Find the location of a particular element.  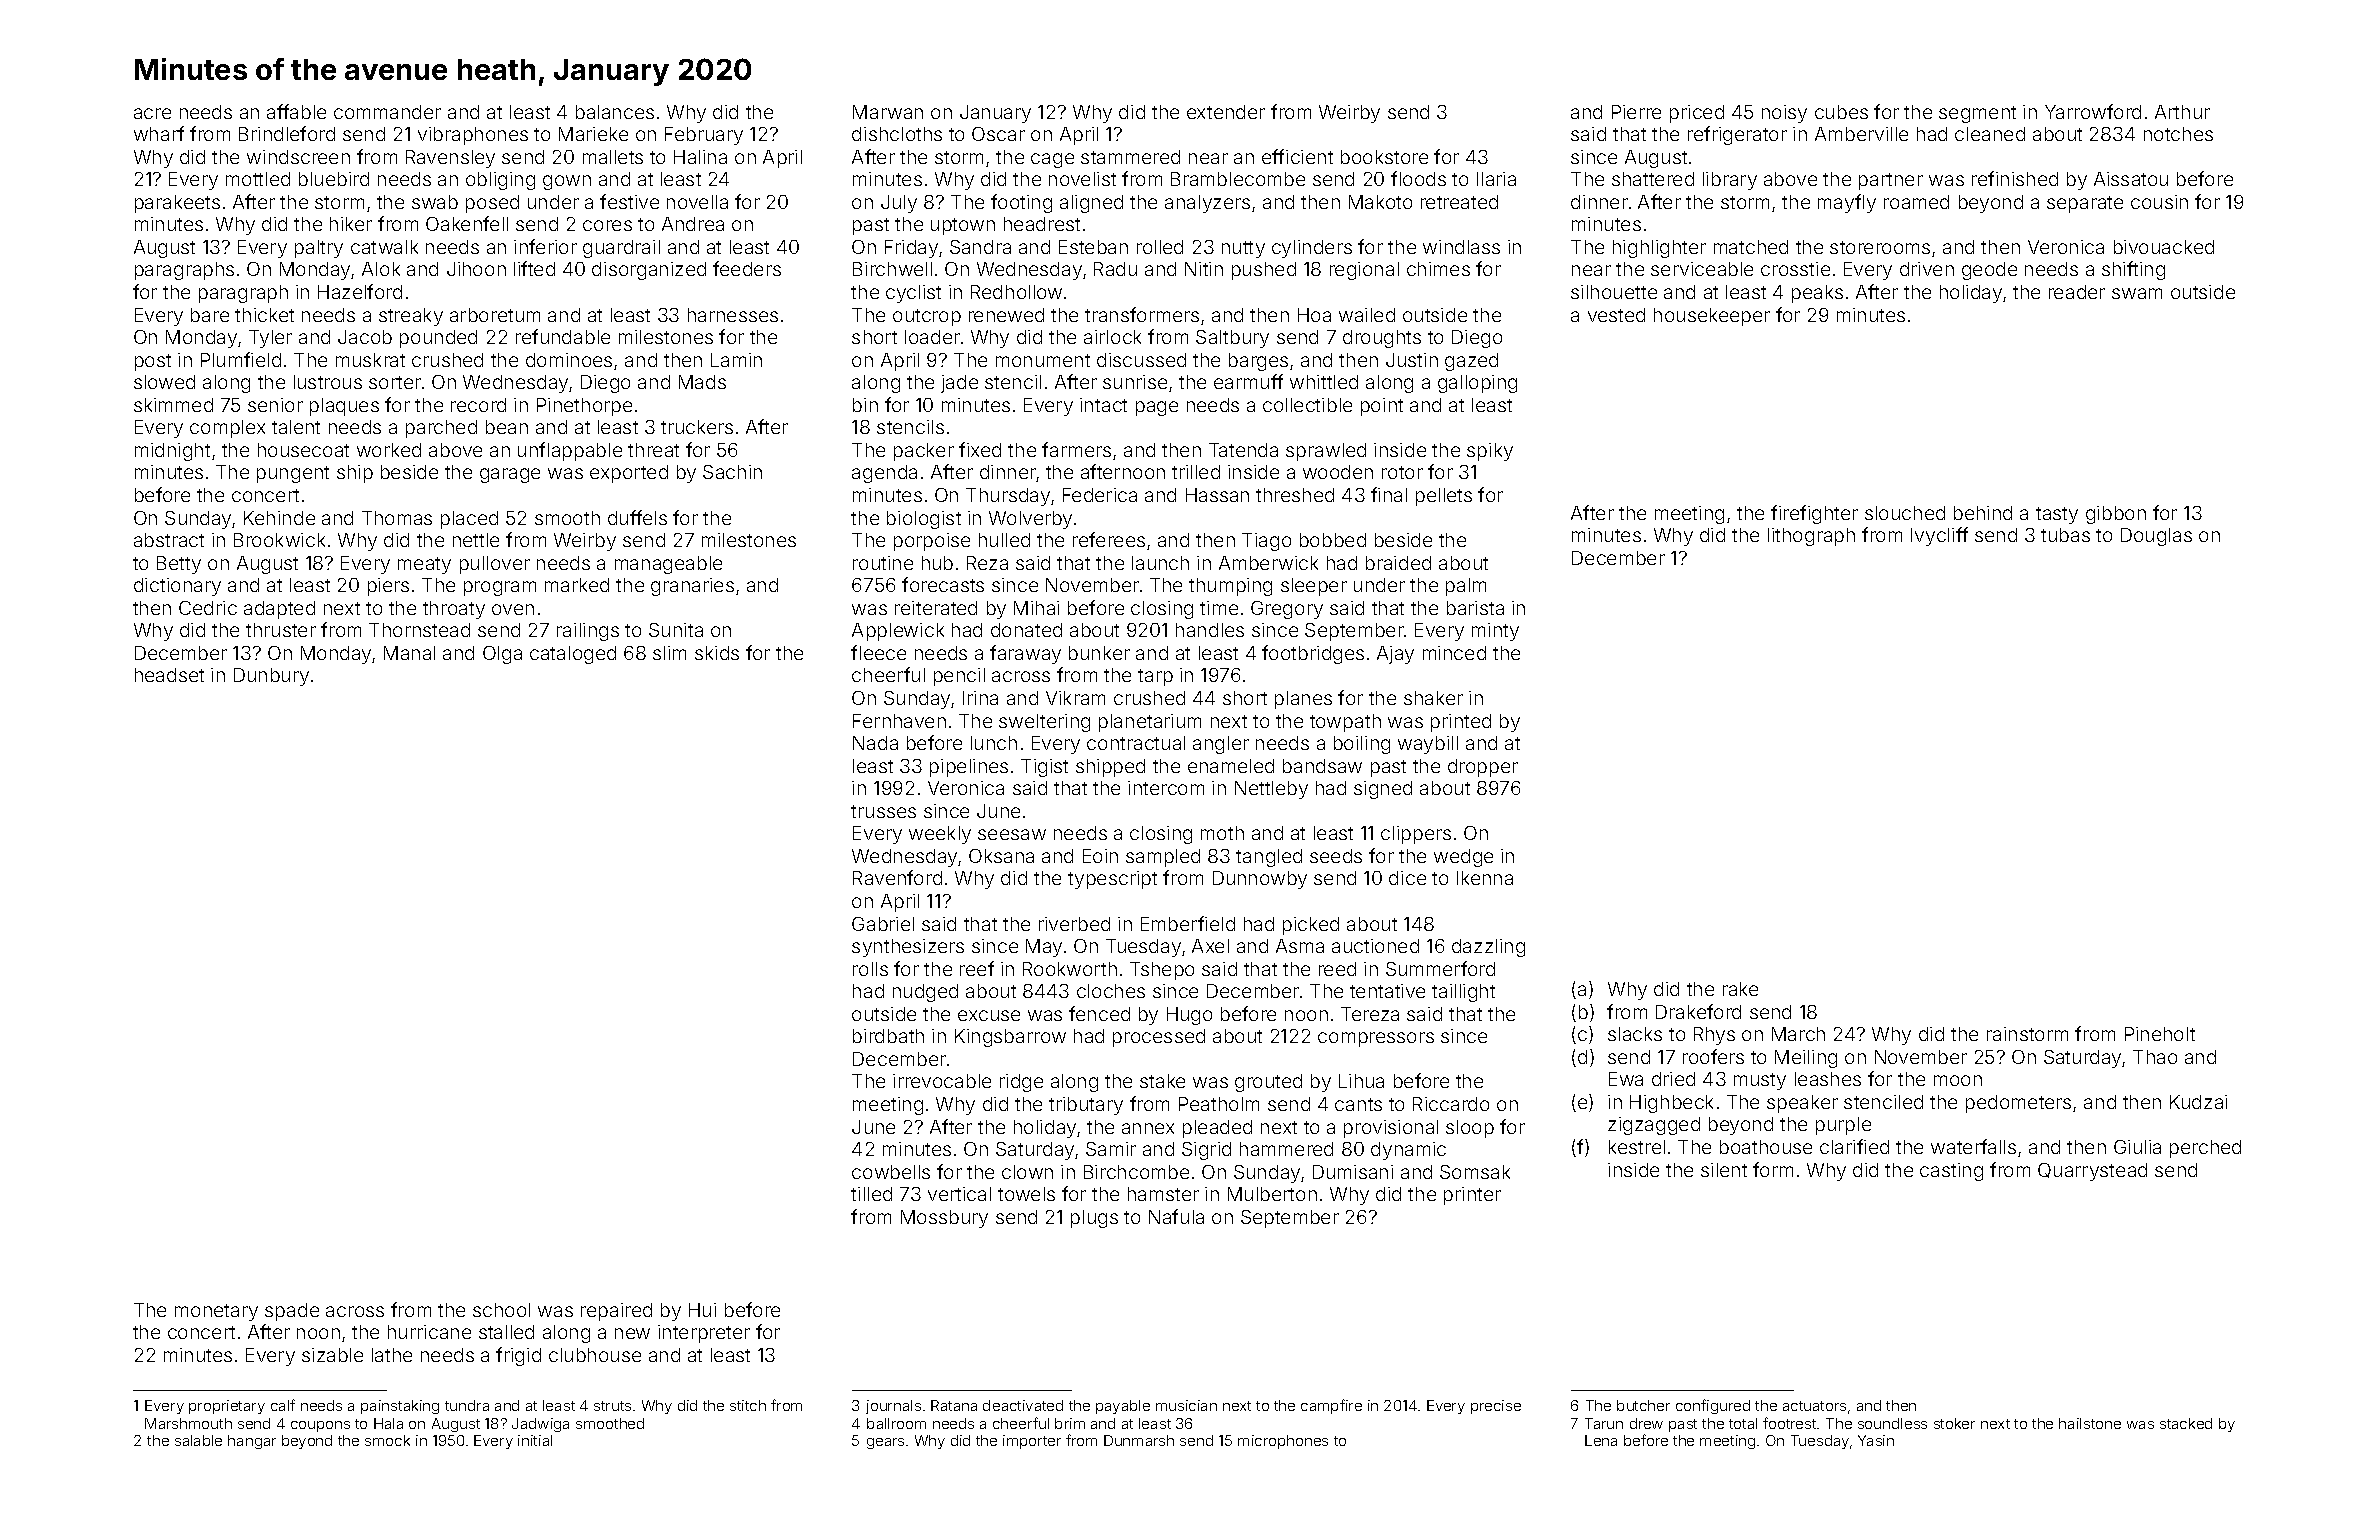

school is located at coordinates (501, 1310).
